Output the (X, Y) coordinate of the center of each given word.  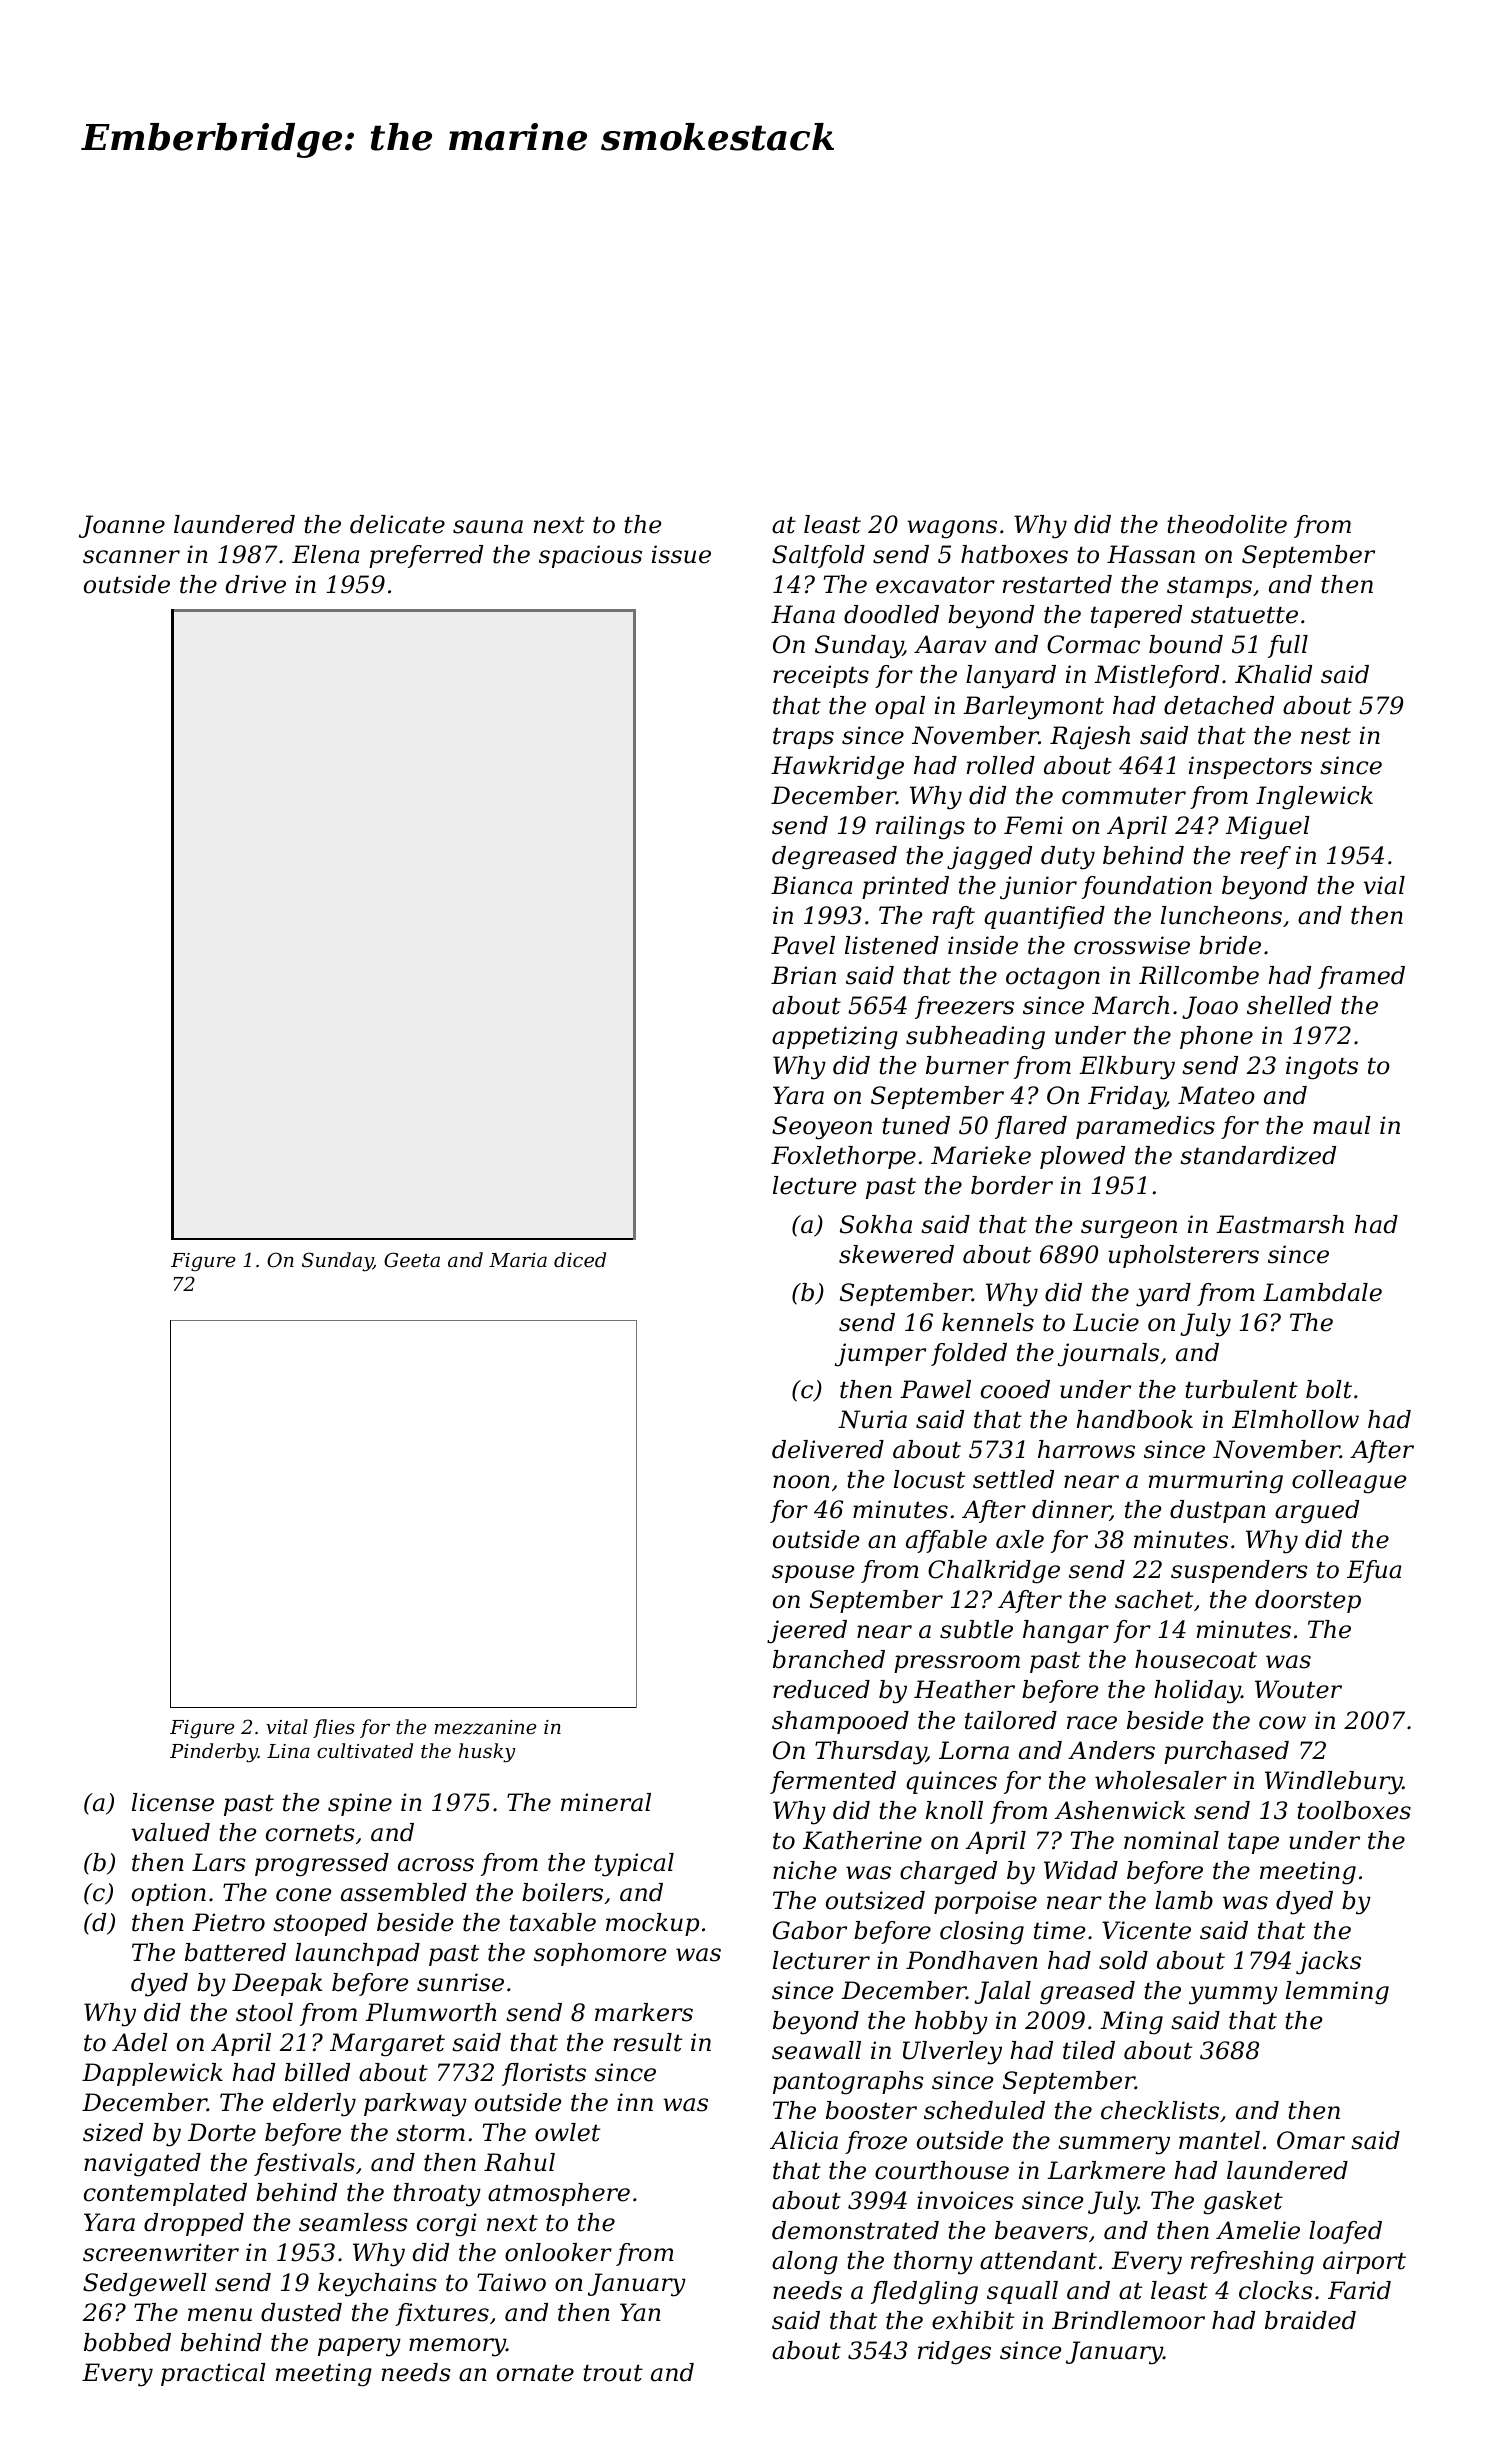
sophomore (600, 1954)
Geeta (412, 1260)
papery (359, 2347)
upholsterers (1183, 1256)
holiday (1197, 1692)
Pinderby (214, 1753)
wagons (952, 529)
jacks (1328, 1963)
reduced (821, 1689)
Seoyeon (822, 1128)
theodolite (1227, 524)
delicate (397, 524)
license (173, 1802)
